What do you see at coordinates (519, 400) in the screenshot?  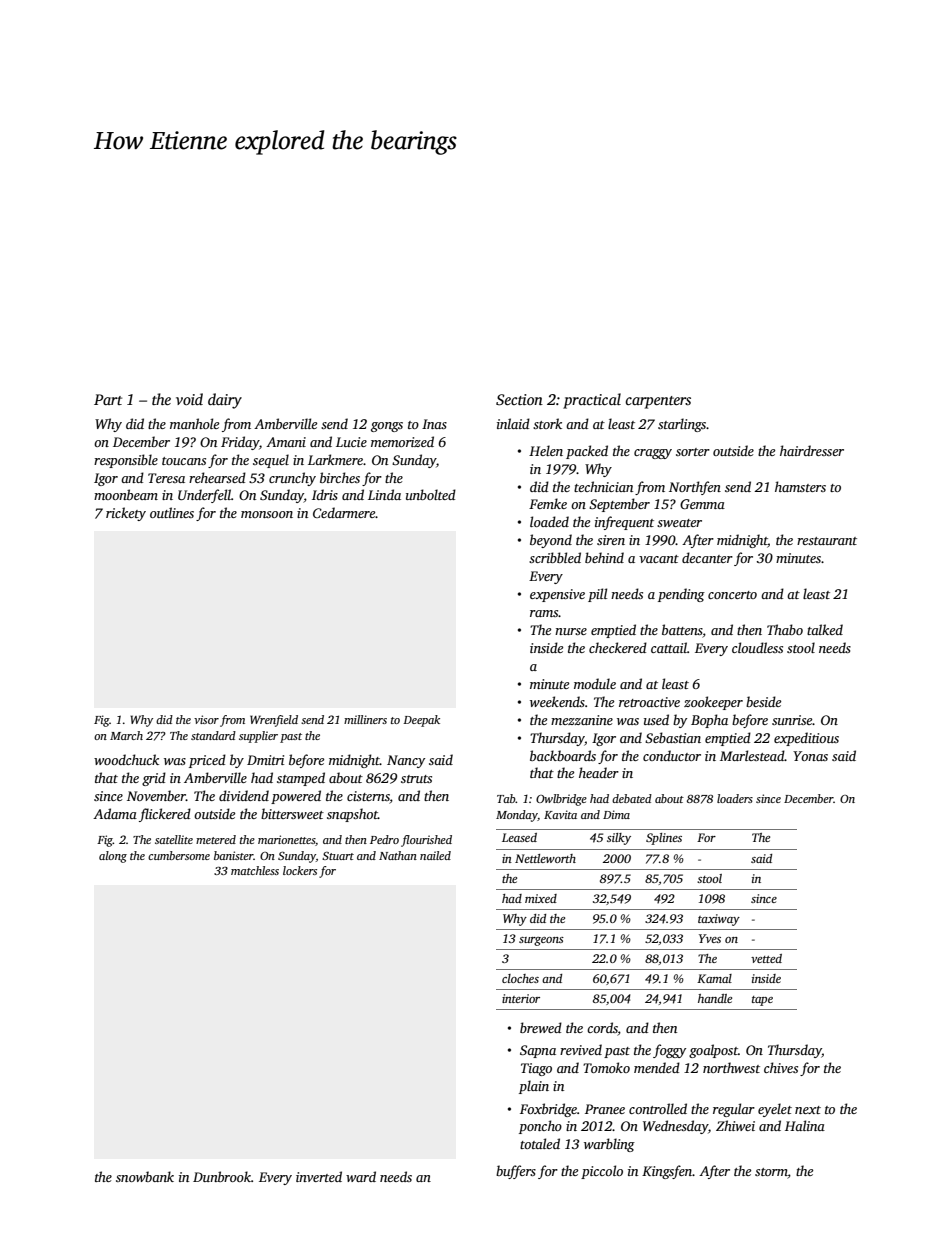 I see `Section` at bounding box center [519, 400].
